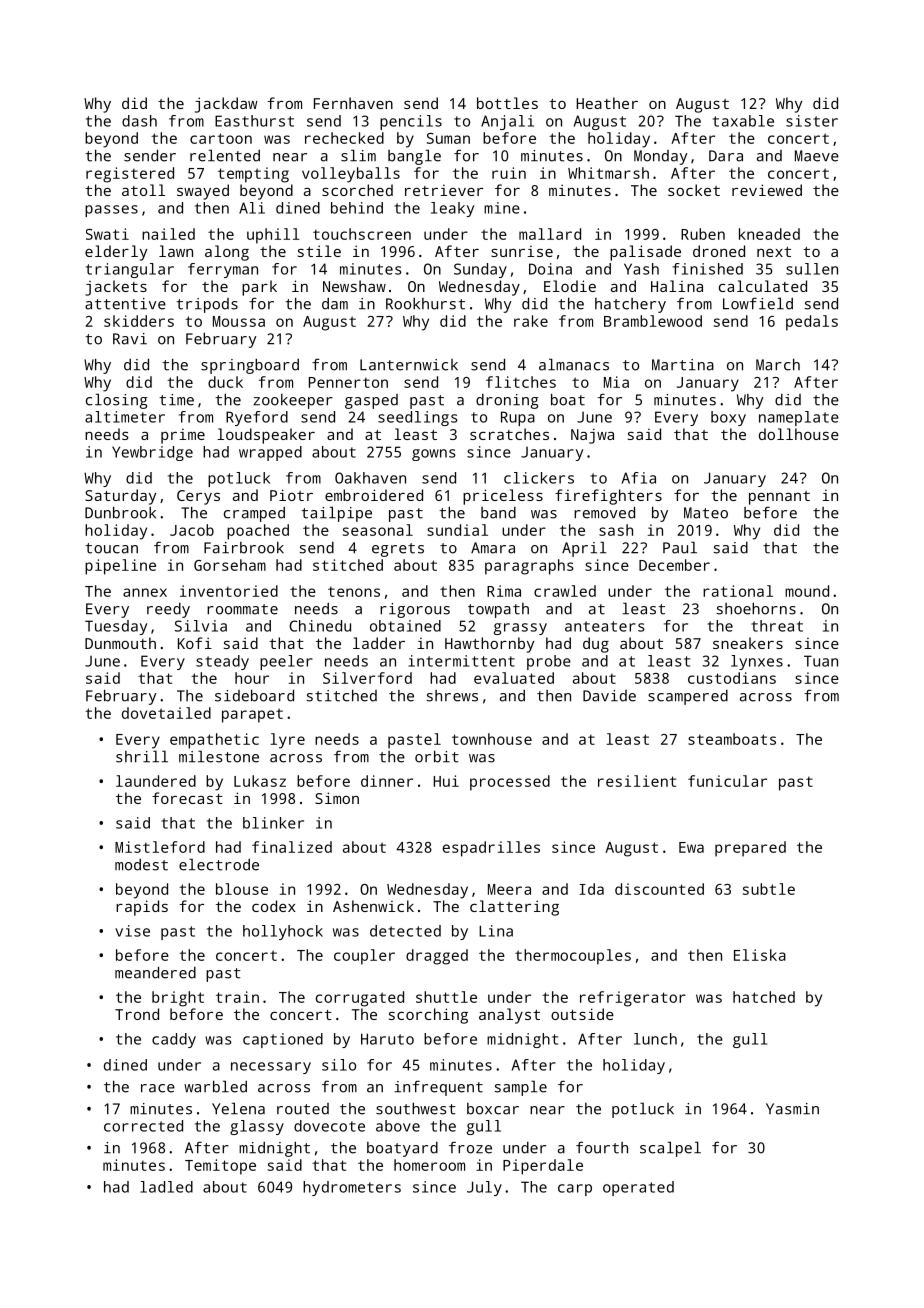  Describe the element at coordinates (120, 643) in the screenshot. I see `Dunmouth` at that location.
